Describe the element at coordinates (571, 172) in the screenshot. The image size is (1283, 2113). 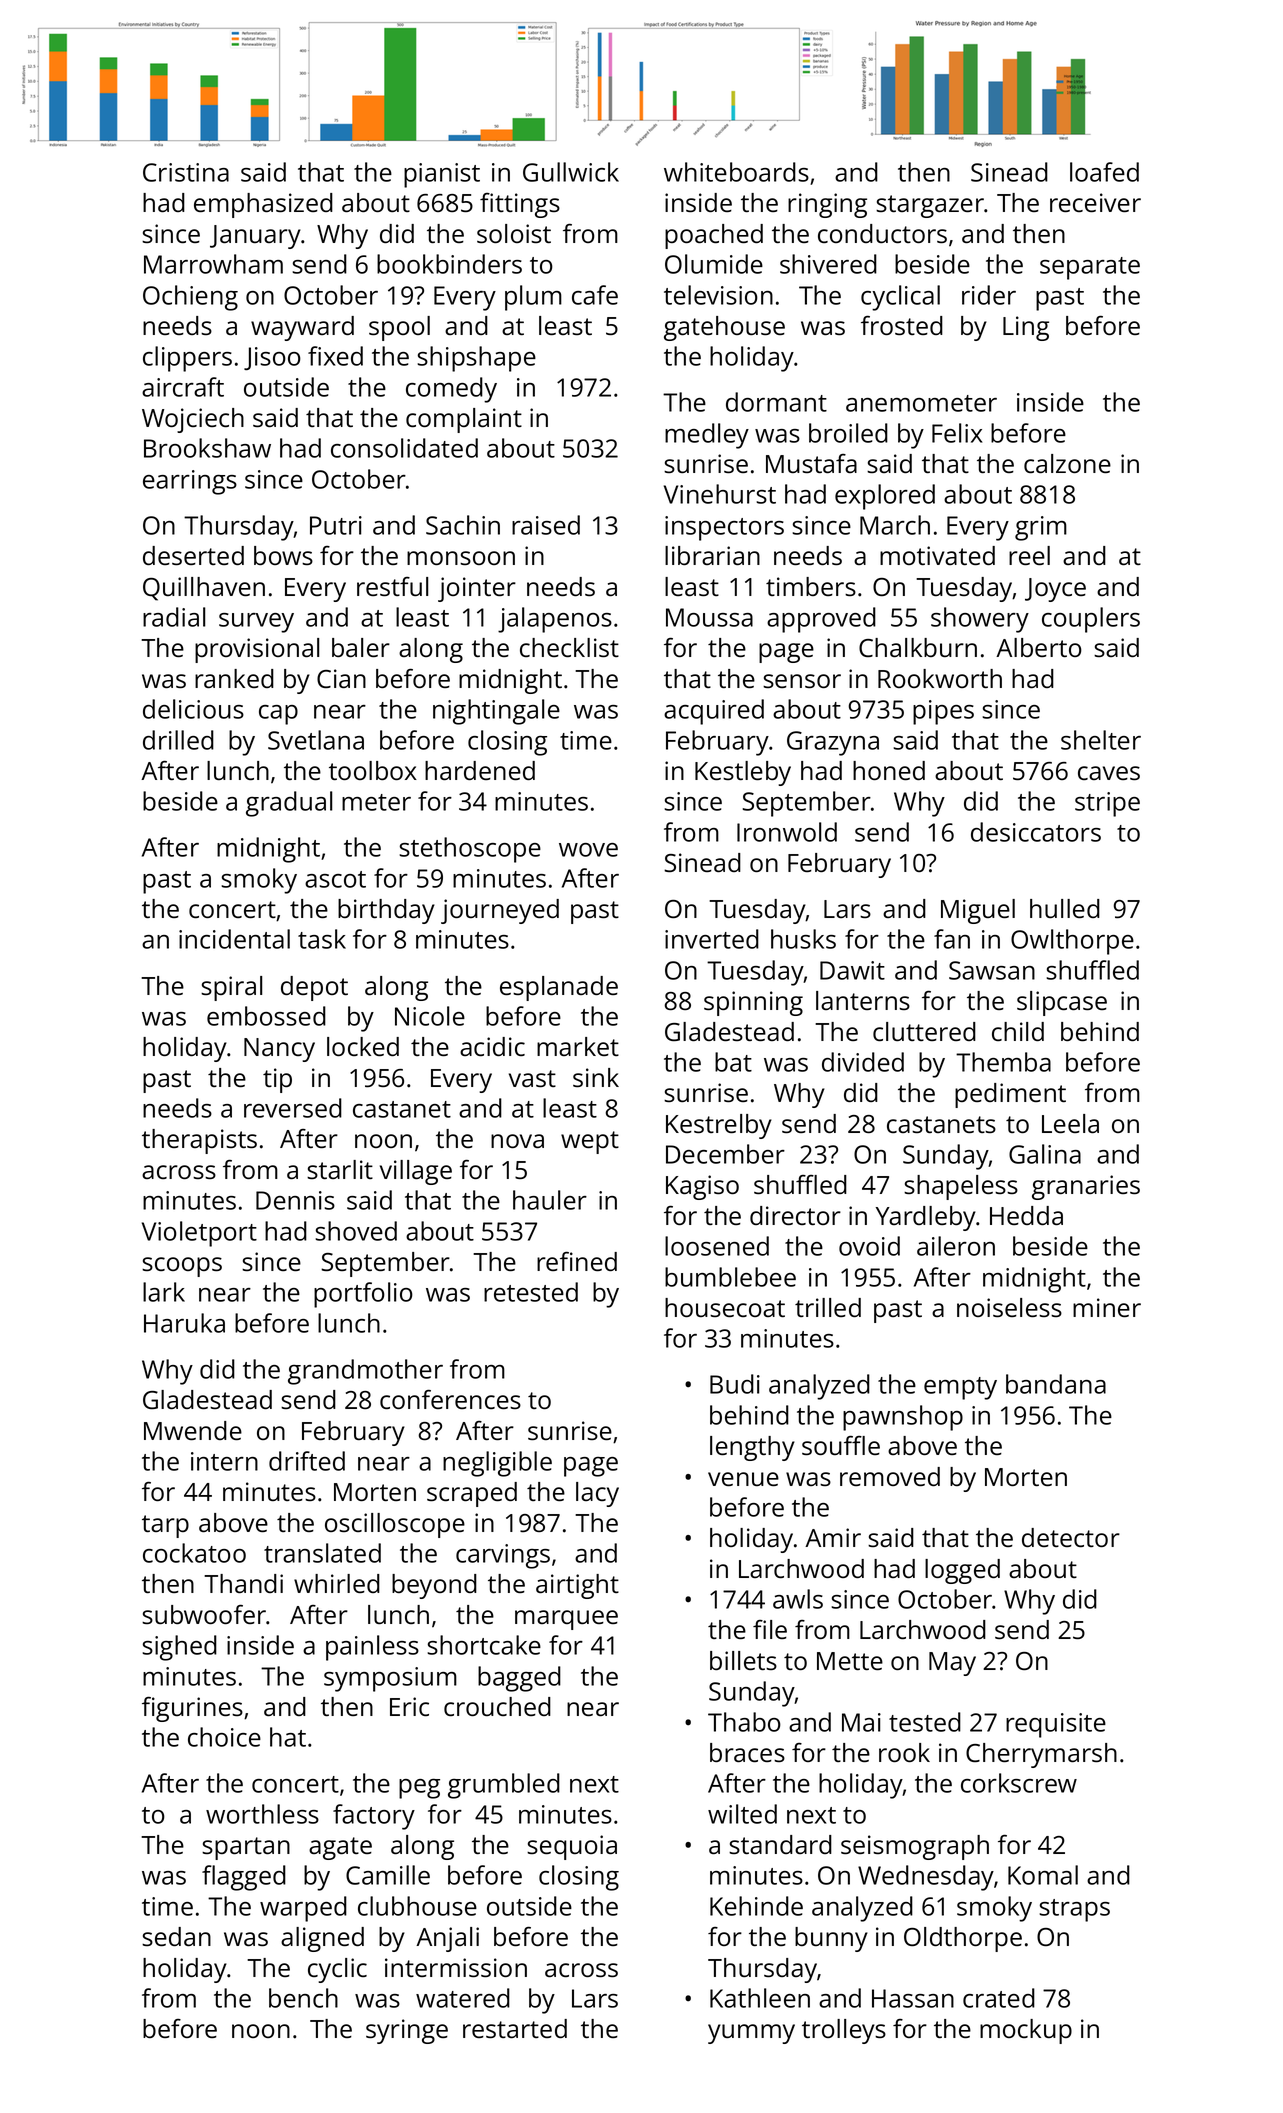
I see `Gullwick` at that location.
